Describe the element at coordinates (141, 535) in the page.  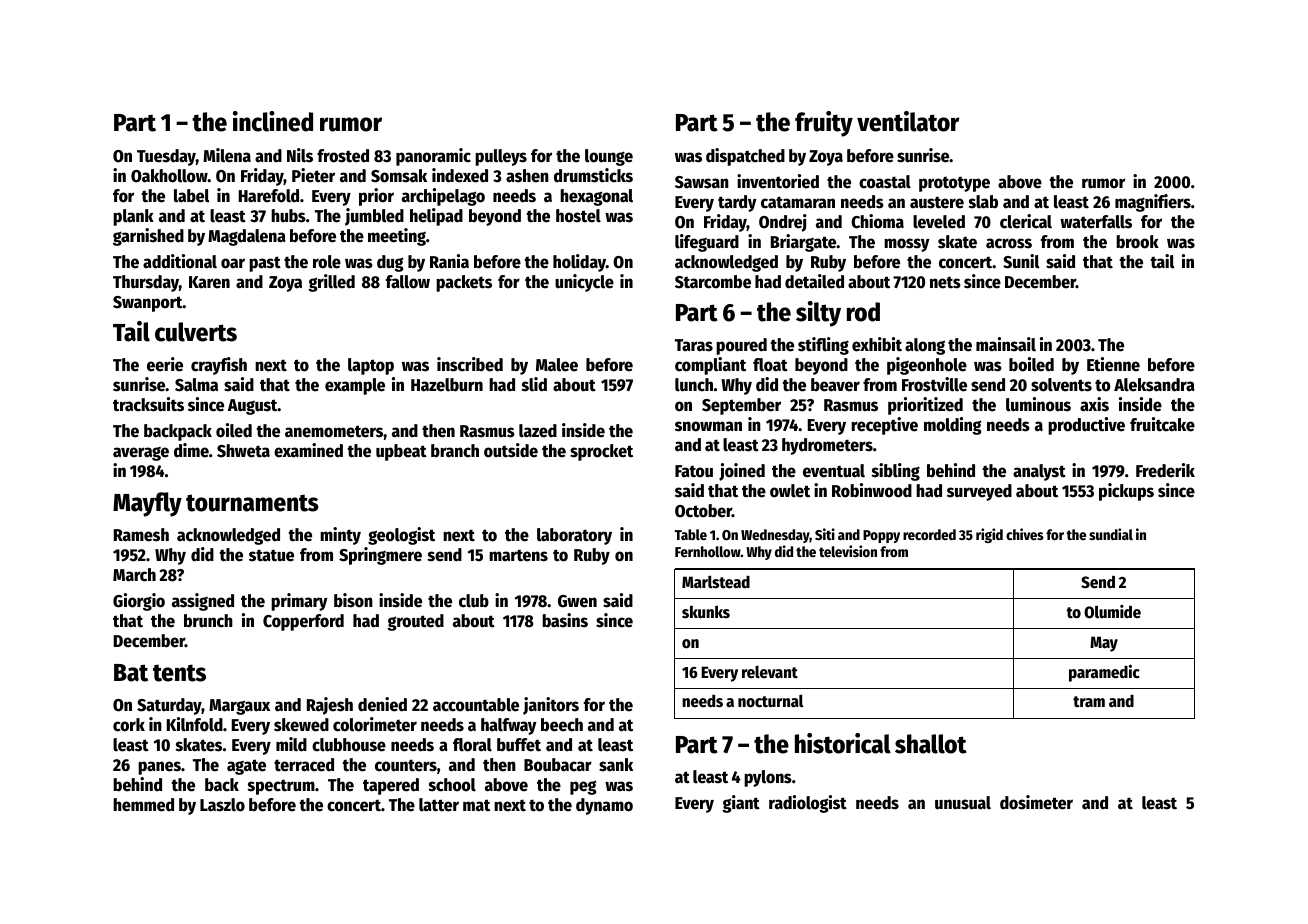
I see `Ramesh` at that location.
